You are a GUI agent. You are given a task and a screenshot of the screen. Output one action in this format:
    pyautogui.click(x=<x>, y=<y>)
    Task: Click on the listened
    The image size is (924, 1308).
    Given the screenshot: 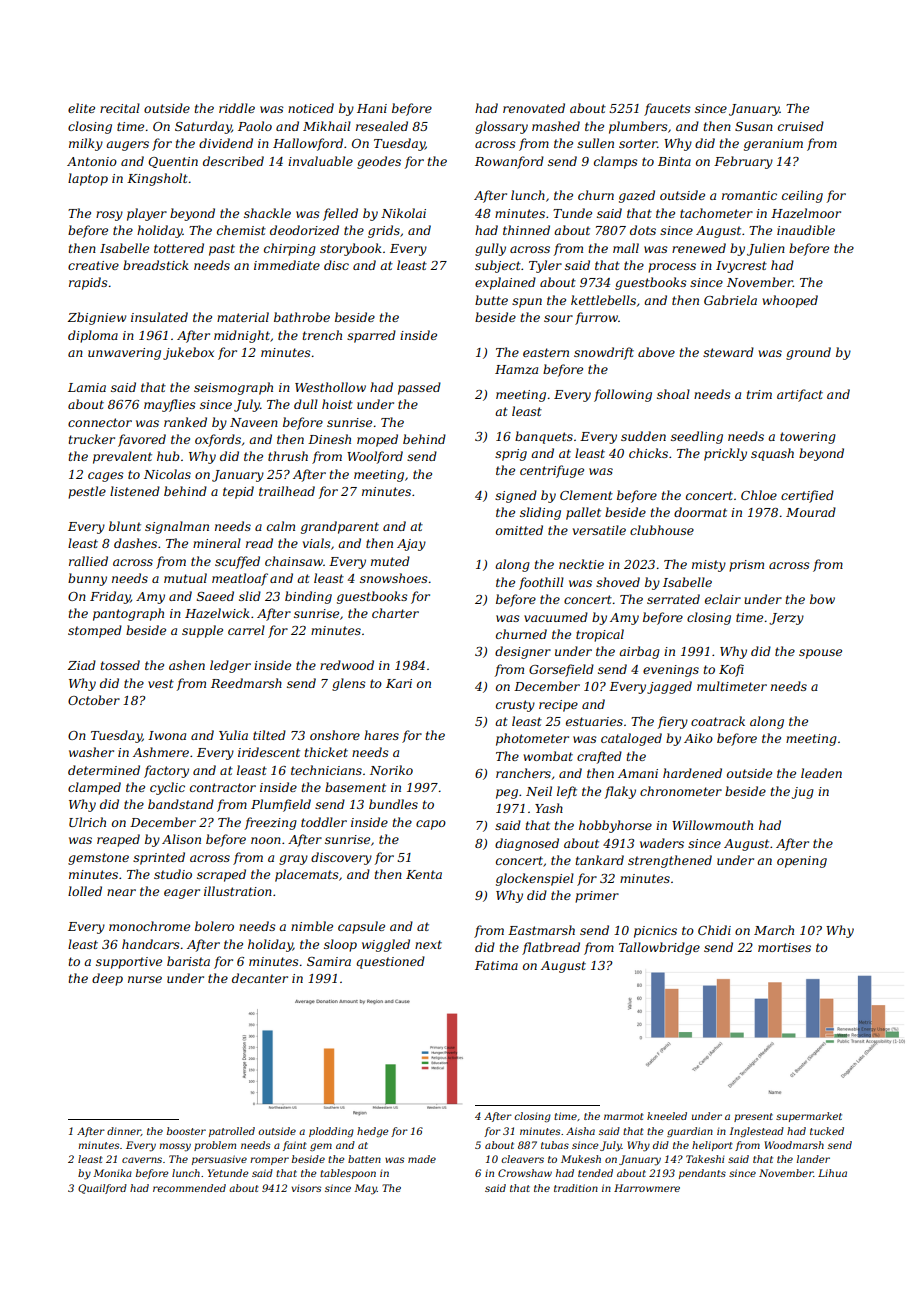 What is the action you would take?
    pyautogui.click(x=135, y=491)
